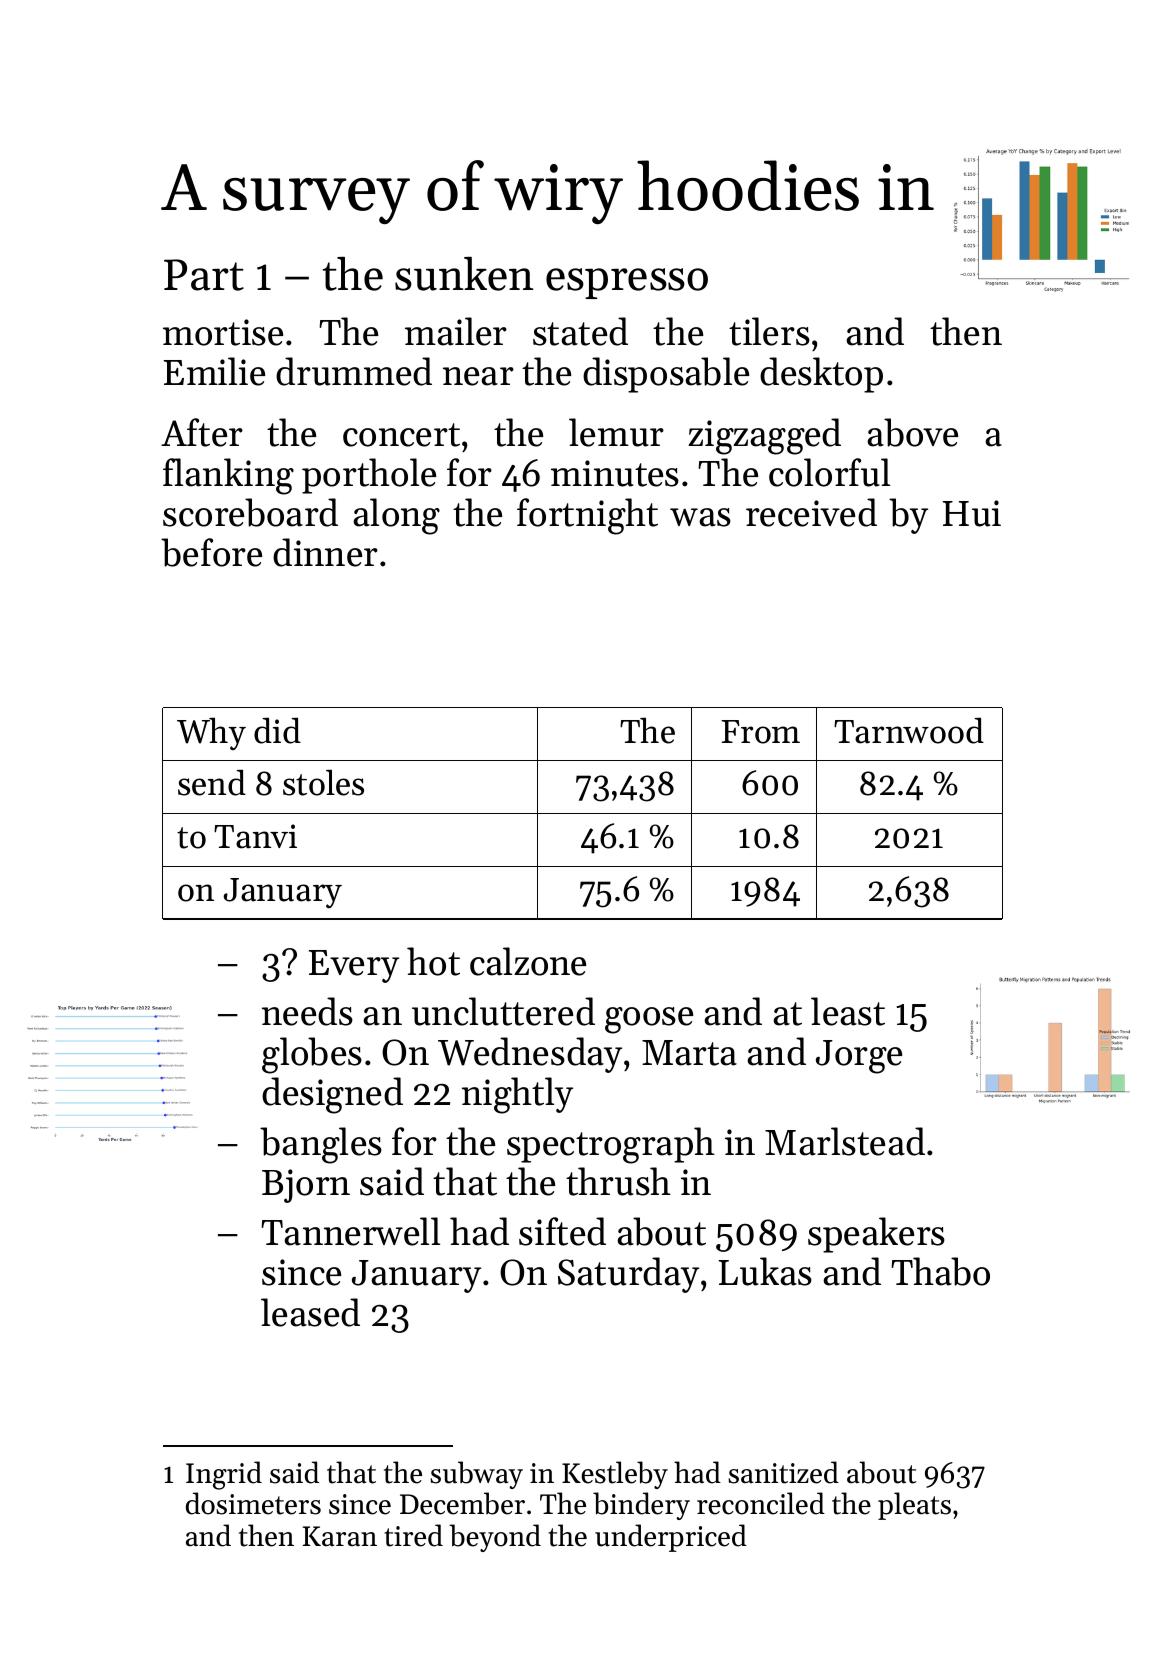 Image resolution: width=1165 pixels, height=1654 pixels. I want to click on Thabo, so click(940, 1271).
